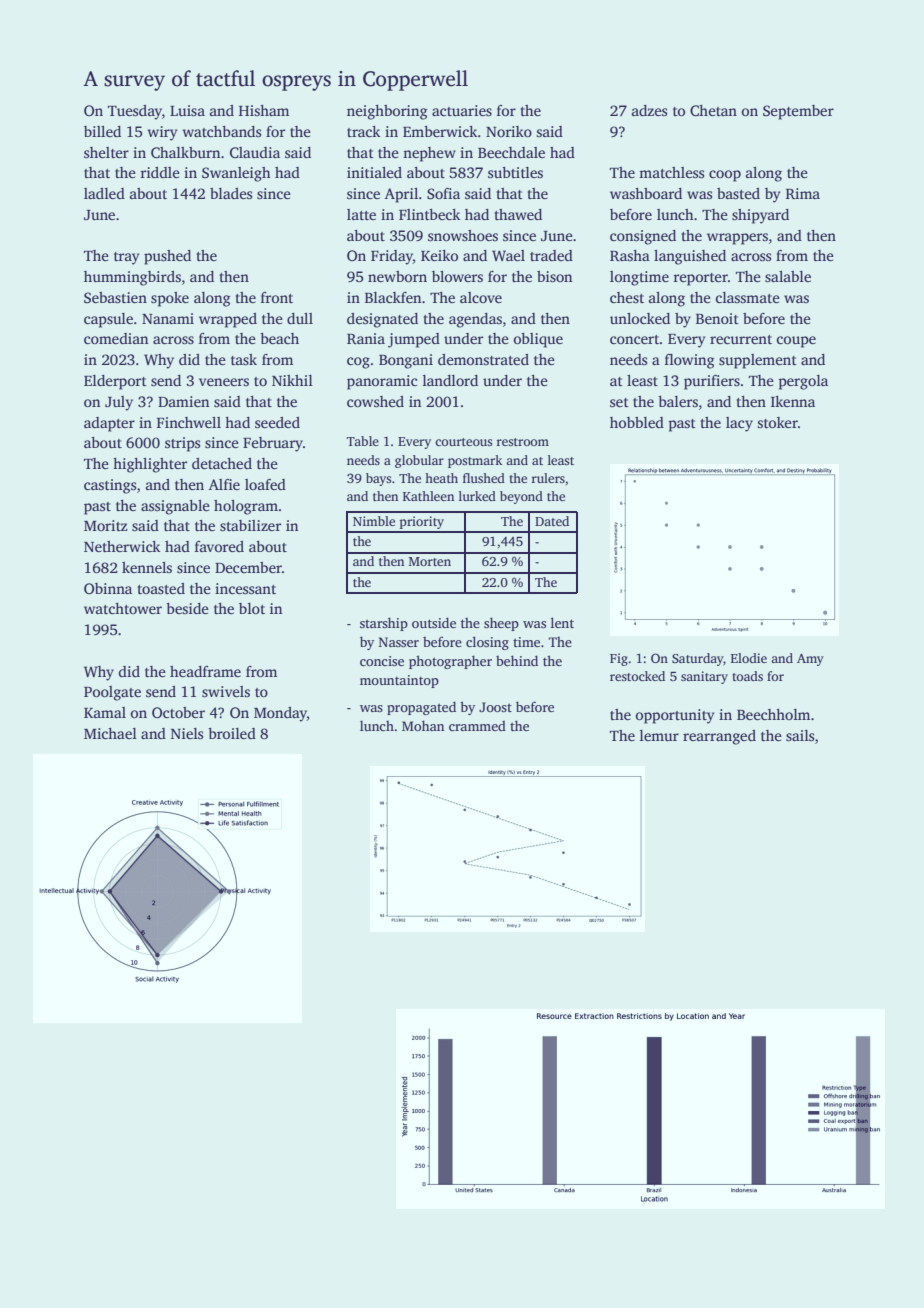 This screenshot has height=1308, width=924. I want to click on cowshed, so click(375, 401).
